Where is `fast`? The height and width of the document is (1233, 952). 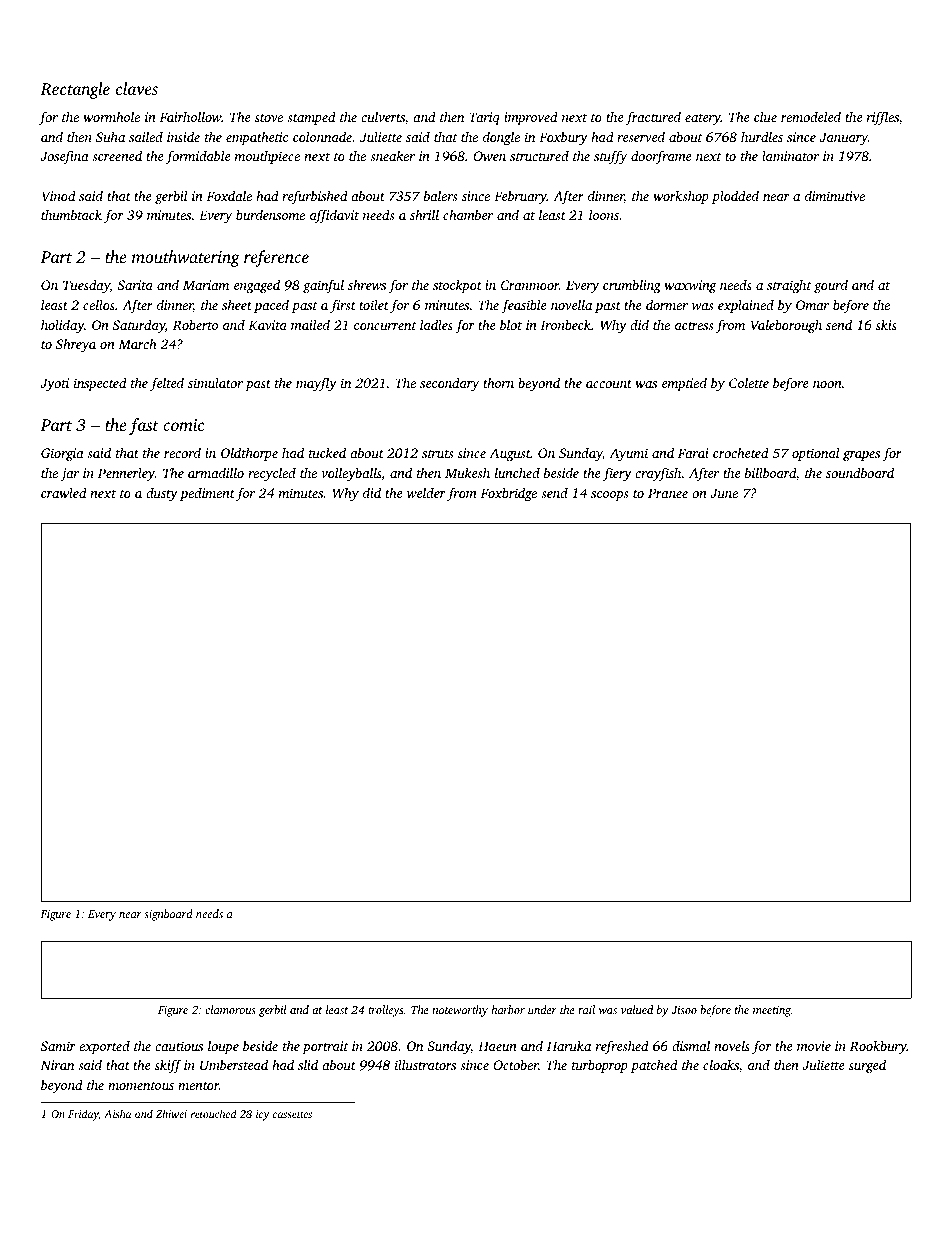 fast is located at coordinates (144, 426).
